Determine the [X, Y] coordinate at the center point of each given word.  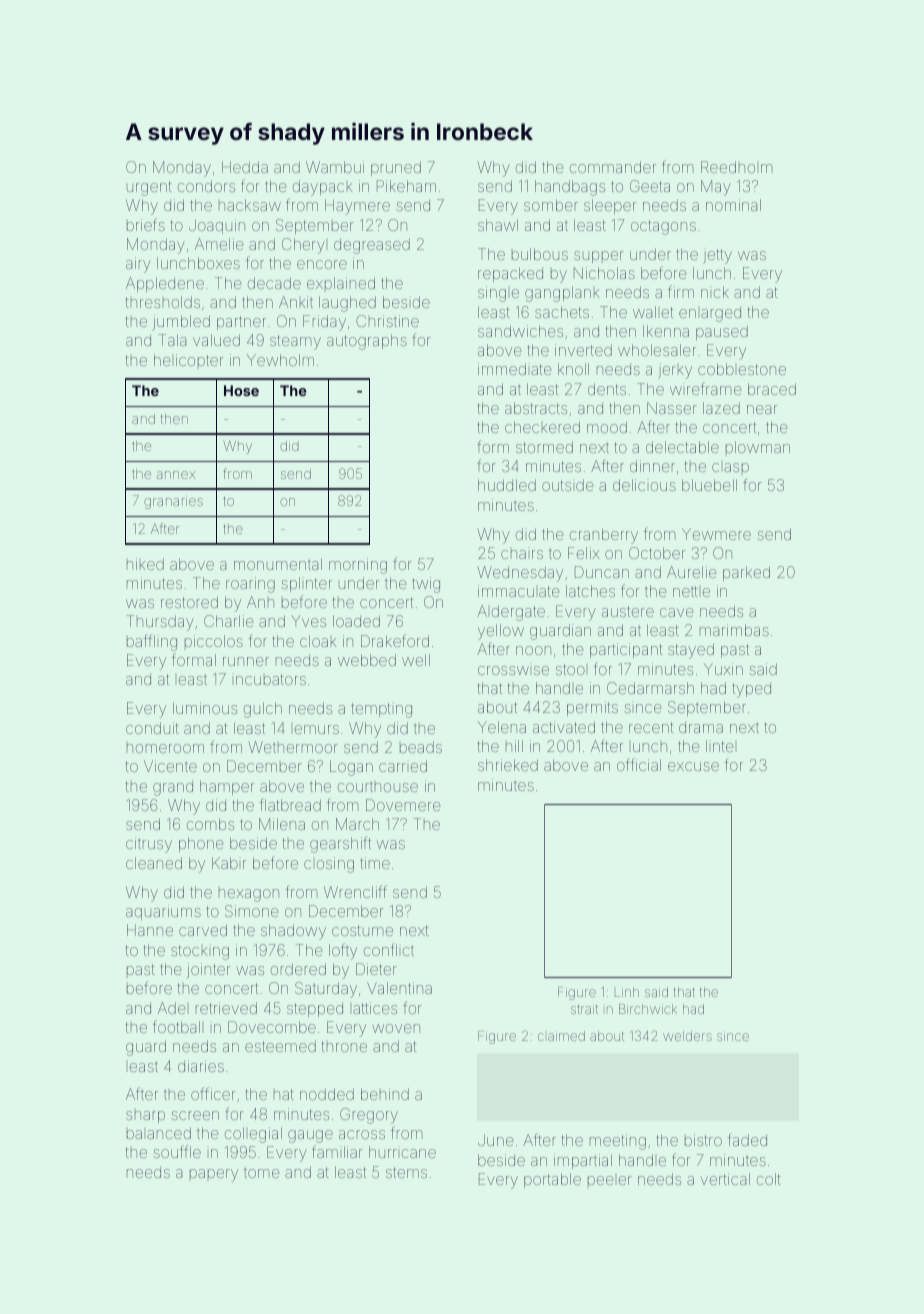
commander [613, 167]
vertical [725, 1179]
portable [552, 1180]
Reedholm [736, 167]
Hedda [245, 167]
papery [214, 1175]
